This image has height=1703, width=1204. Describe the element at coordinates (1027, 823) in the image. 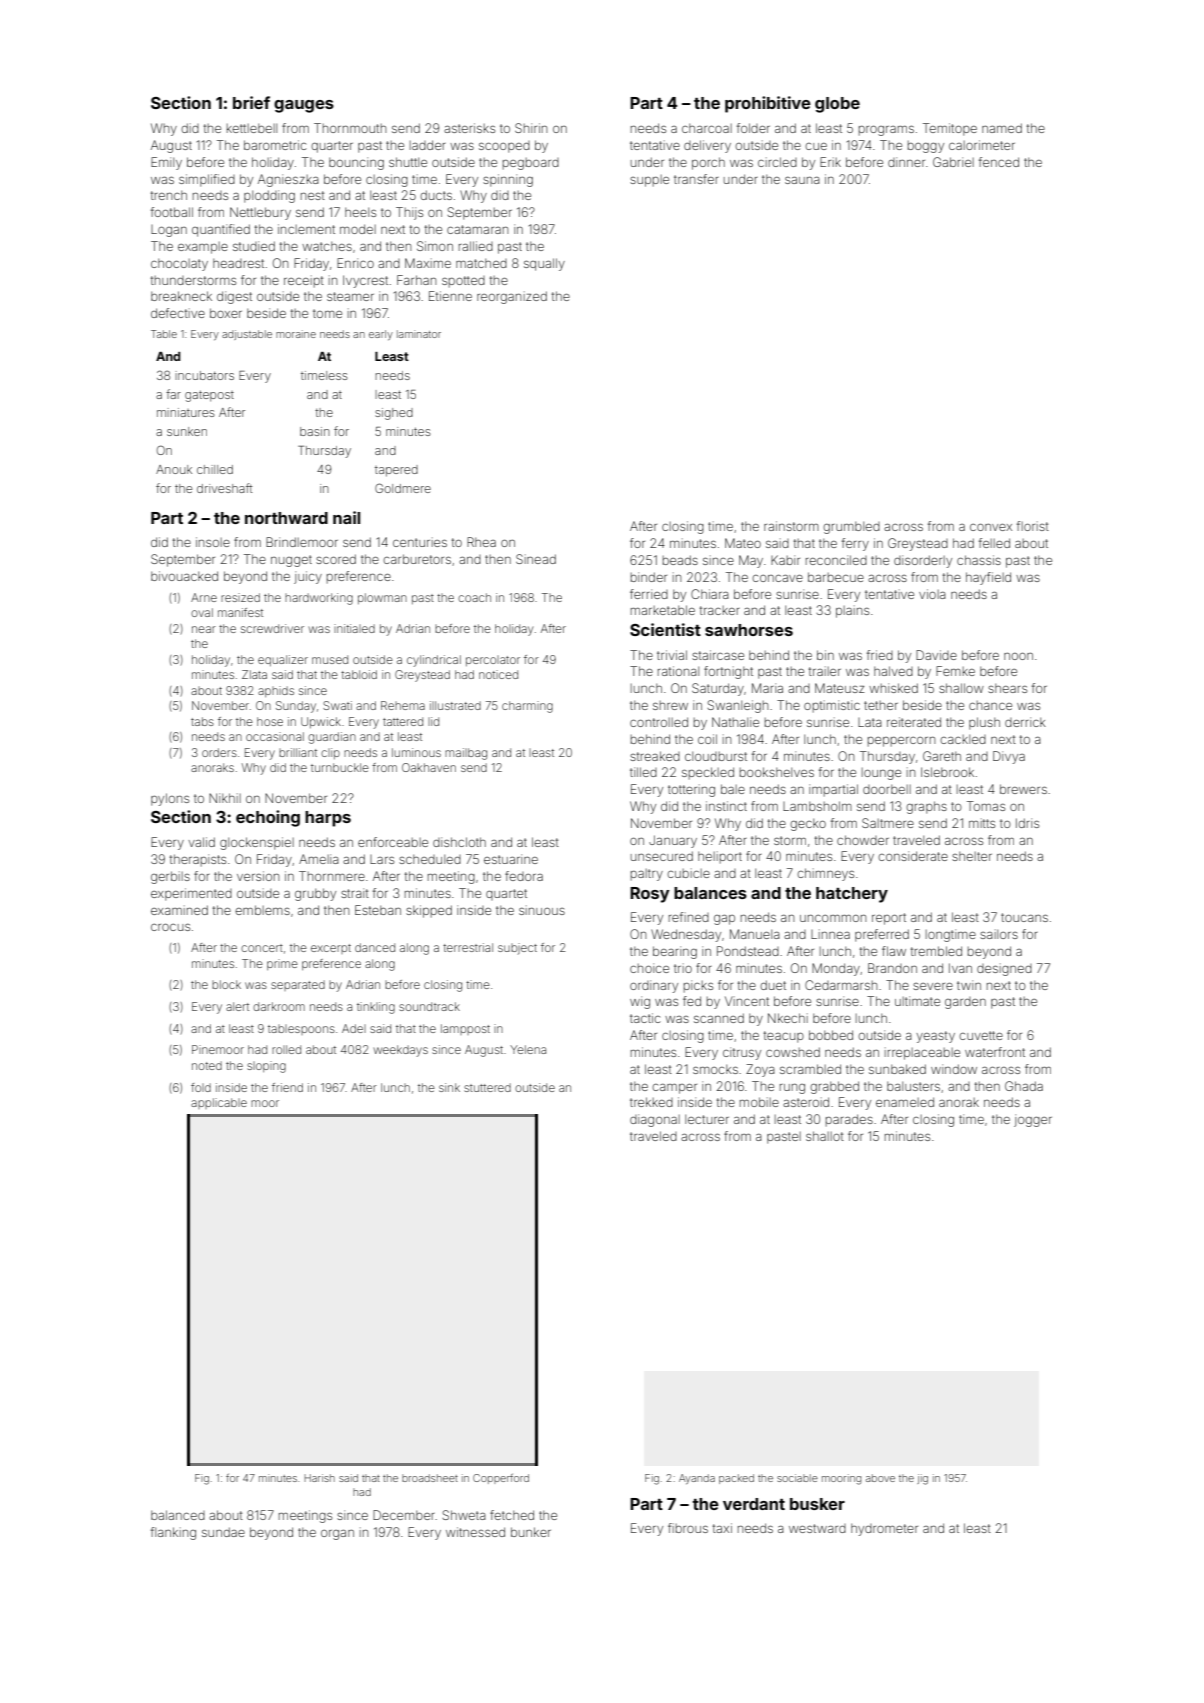

I see `Idris` at that location.
